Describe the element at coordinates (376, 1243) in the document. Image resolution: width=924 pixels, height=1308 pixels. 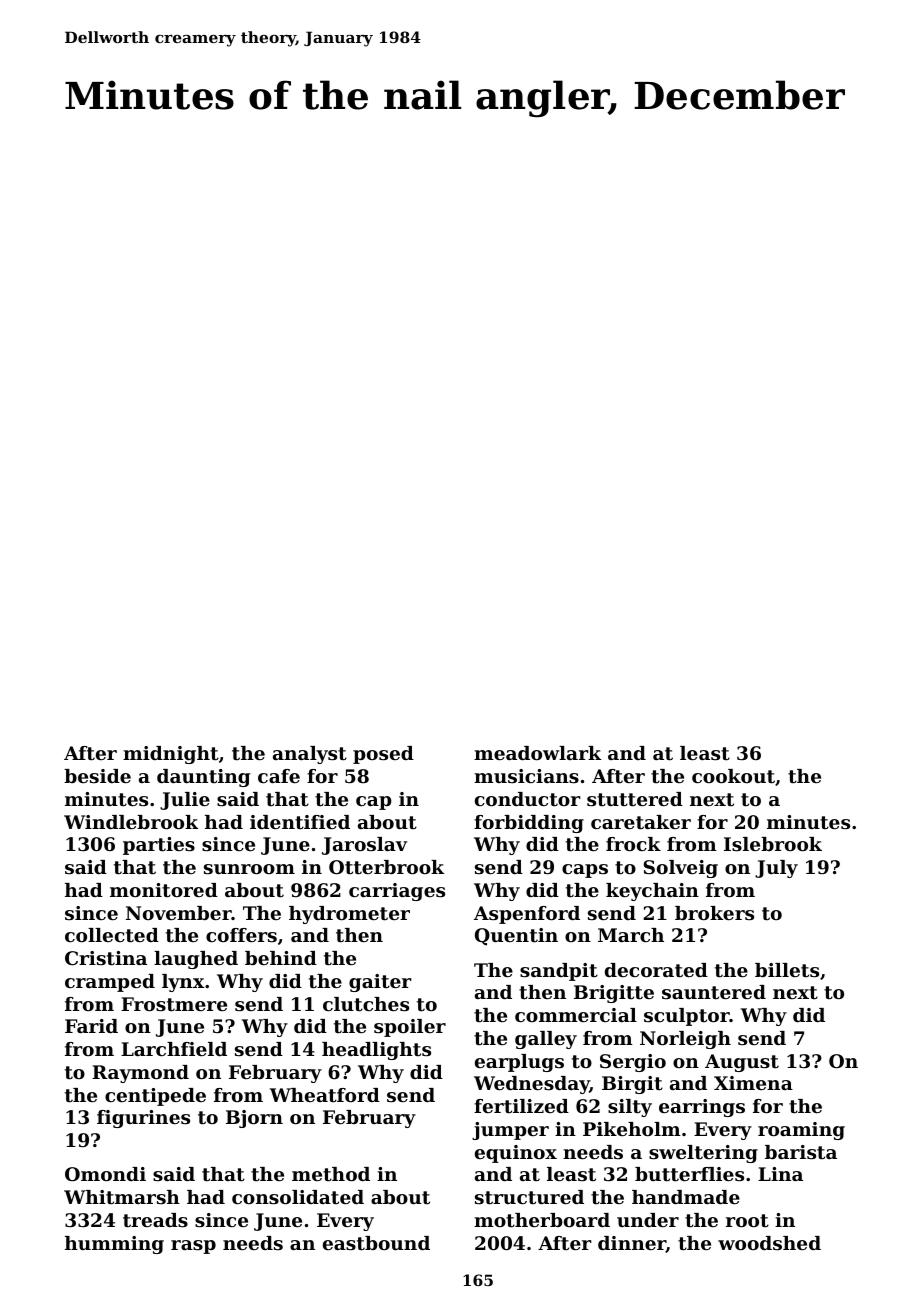
I see `eastbound` at that location.
